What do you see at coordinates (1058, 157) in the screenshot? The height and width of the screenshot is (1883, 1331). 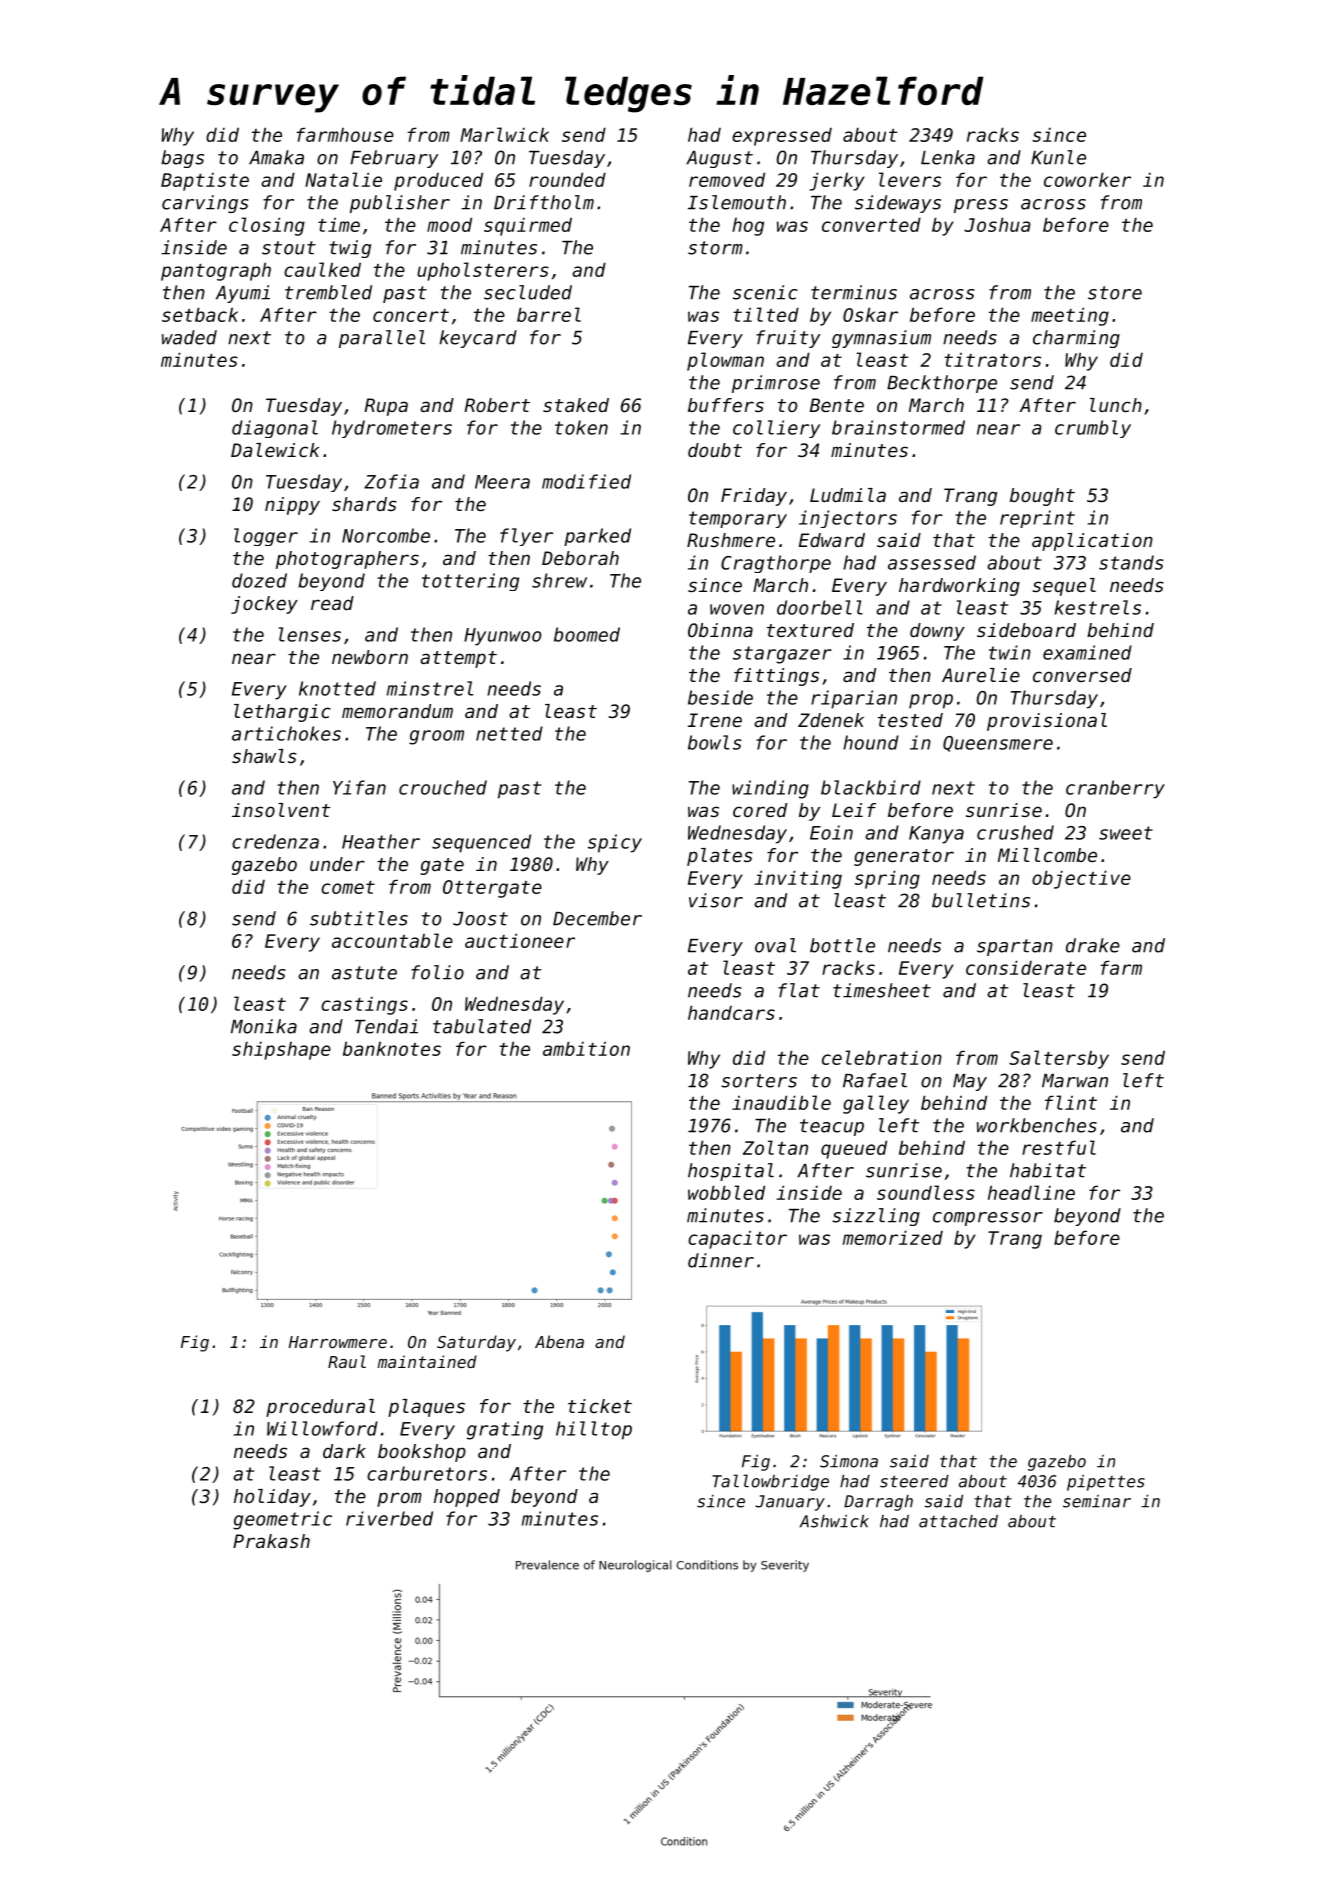 I see `Kunle` at bounding box center [1058, 157].
